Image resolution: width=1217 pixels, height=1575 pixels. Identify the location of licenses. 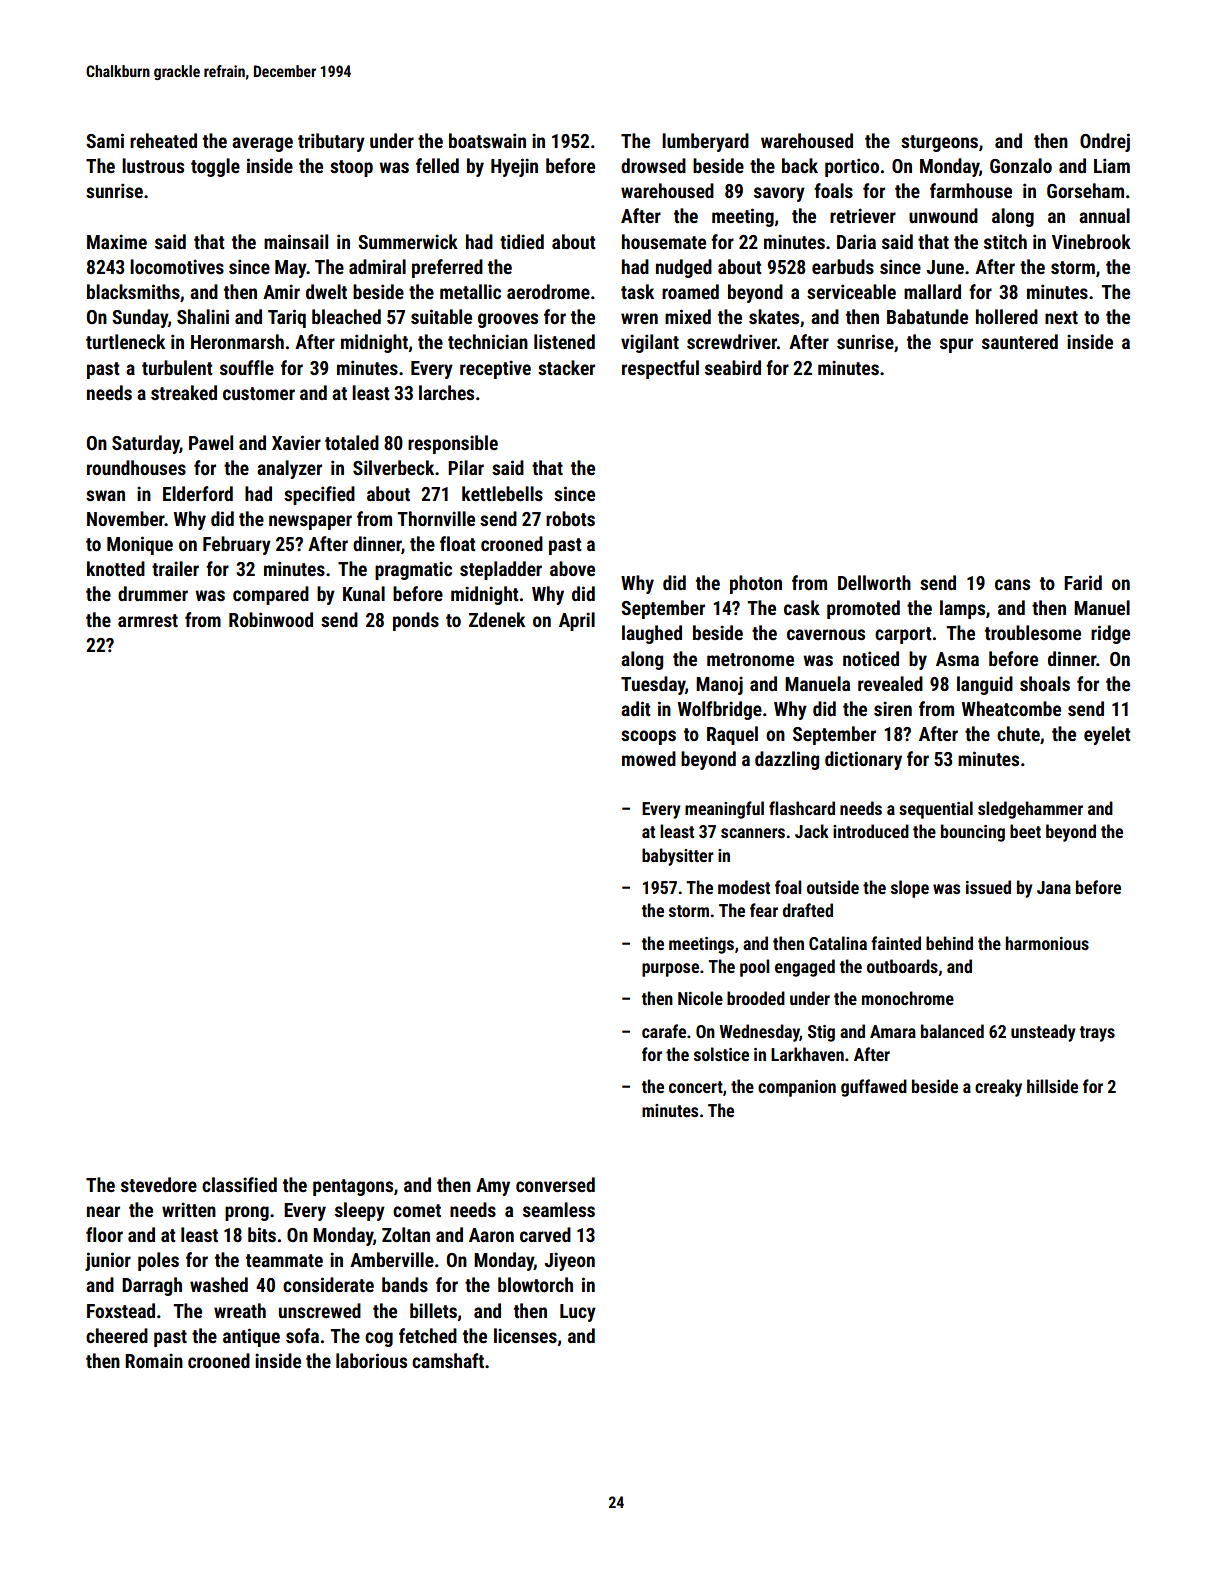
(525, 1335).
